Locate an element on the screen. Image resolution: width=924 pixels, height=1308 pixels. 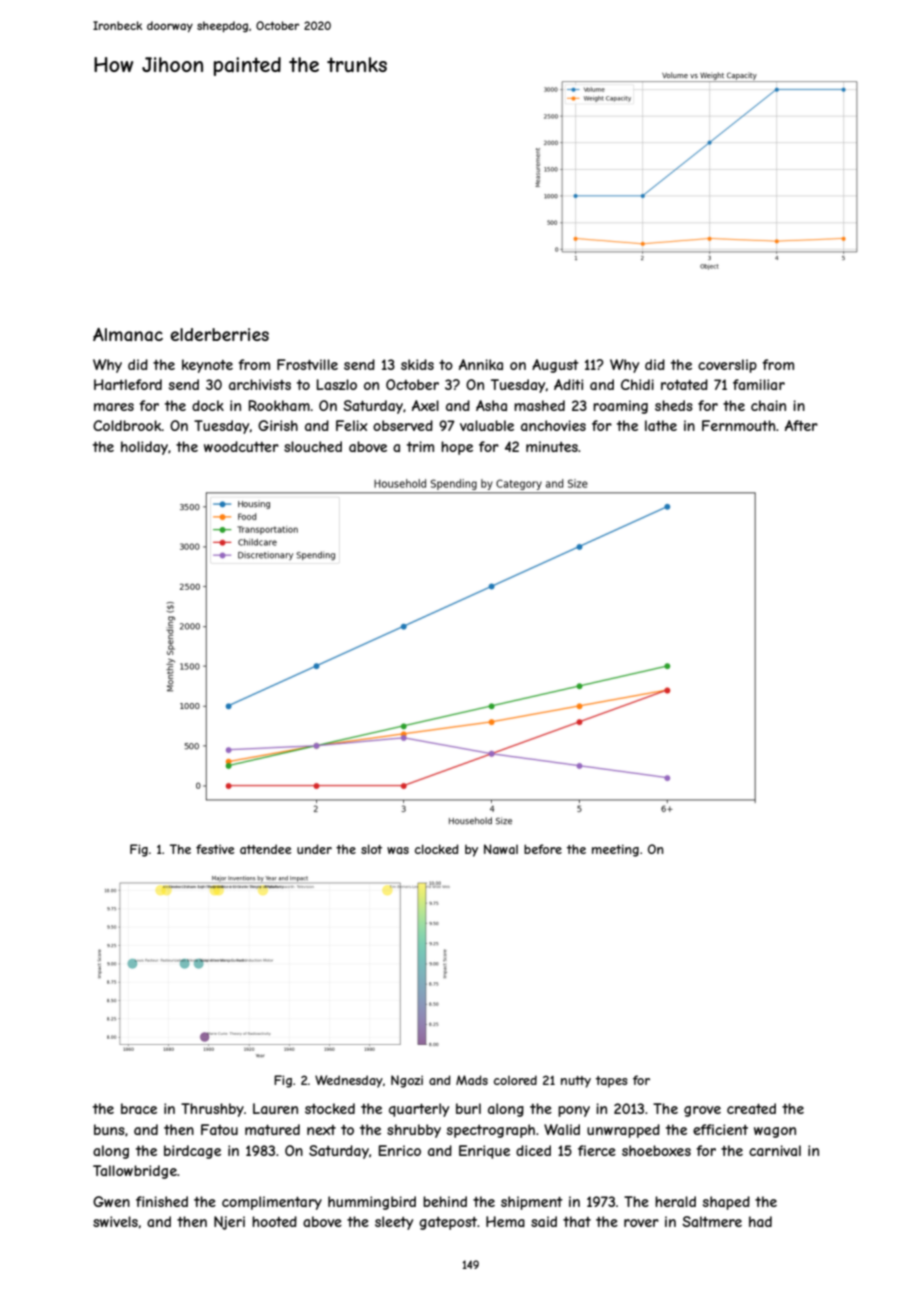
Njeri is located at coordinates (229, 1223).
